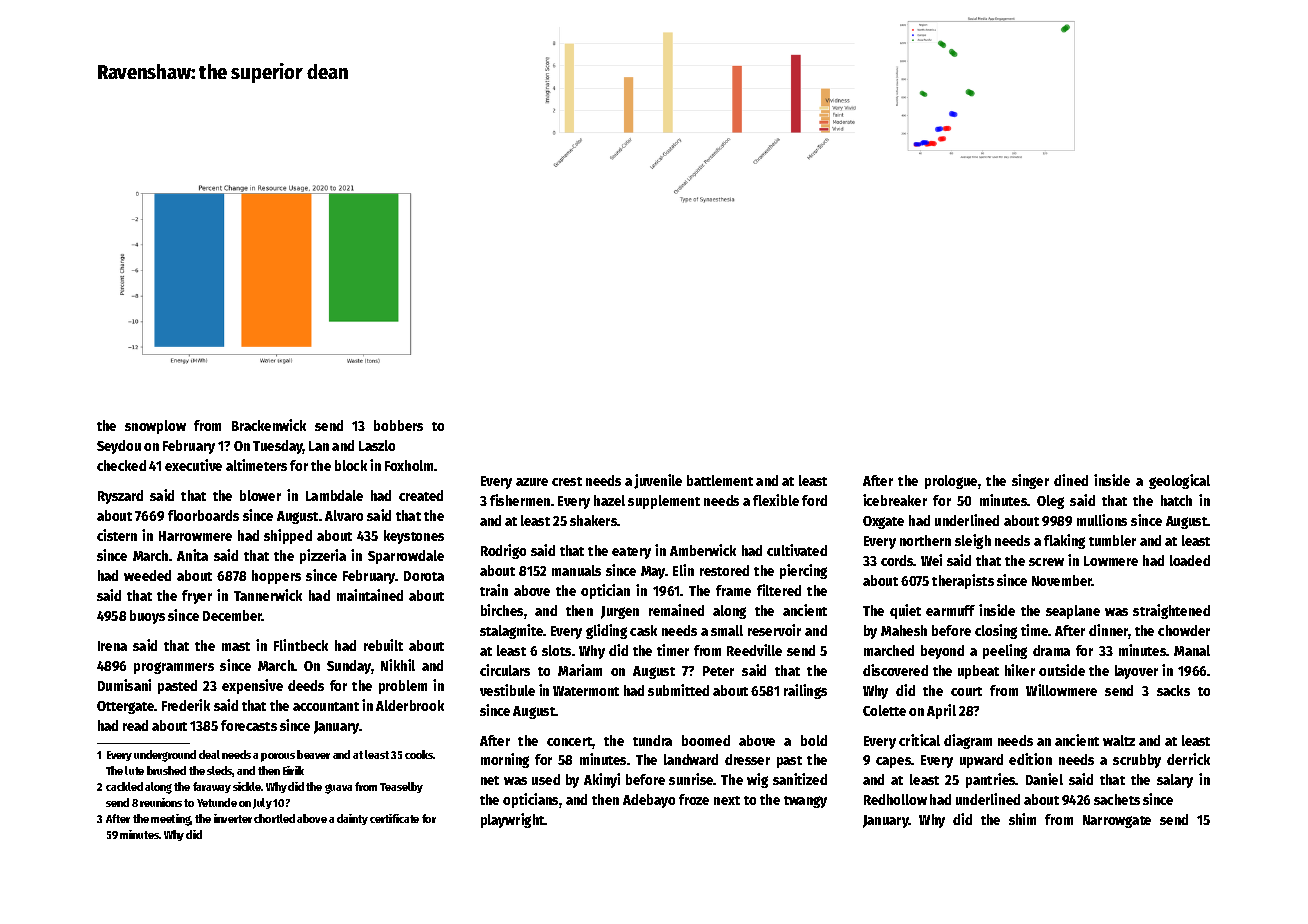 This image has height=924, width=1308. What do you see at coordinates (512, 631) in the image?
I see `stalagmite` at bounding box center [512, 631].
